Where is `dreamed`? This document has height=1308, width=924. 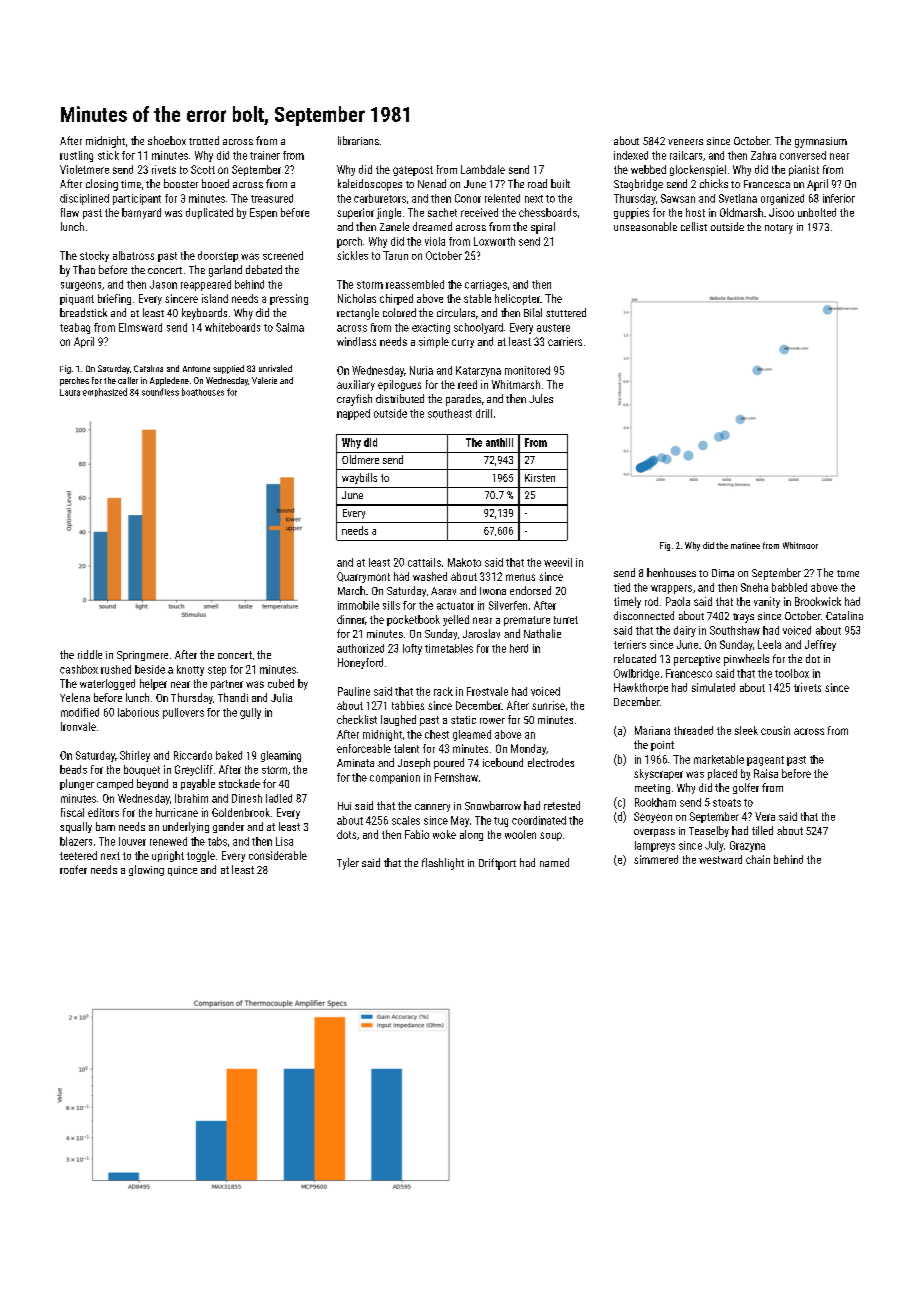
dreamed is located at coordinates (432, 226).
